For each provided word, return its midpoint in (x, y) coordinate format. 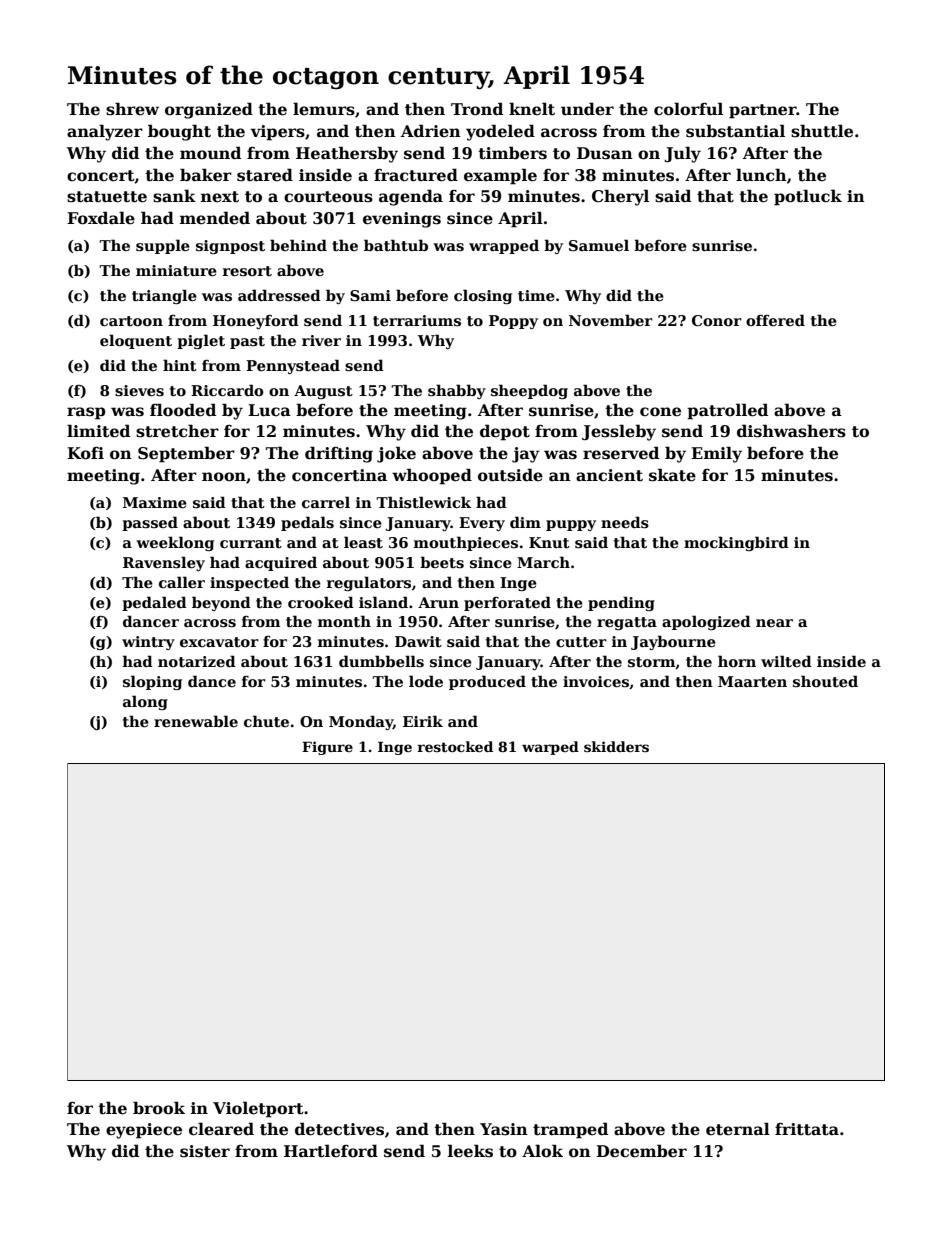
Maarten (752, 681)
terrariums (417, 320)
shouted (825, 681)
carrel (326, 502)
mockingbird (736, 543)
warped (550, 748)
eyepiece (144, 1131)
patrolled (727, 411)
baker (206, 175)
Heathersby (347, 154)
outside (510, 475)
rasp (86, 413)
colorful (688, 109)
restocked (455, 746)
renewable (196, 721)
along (145, 702)
